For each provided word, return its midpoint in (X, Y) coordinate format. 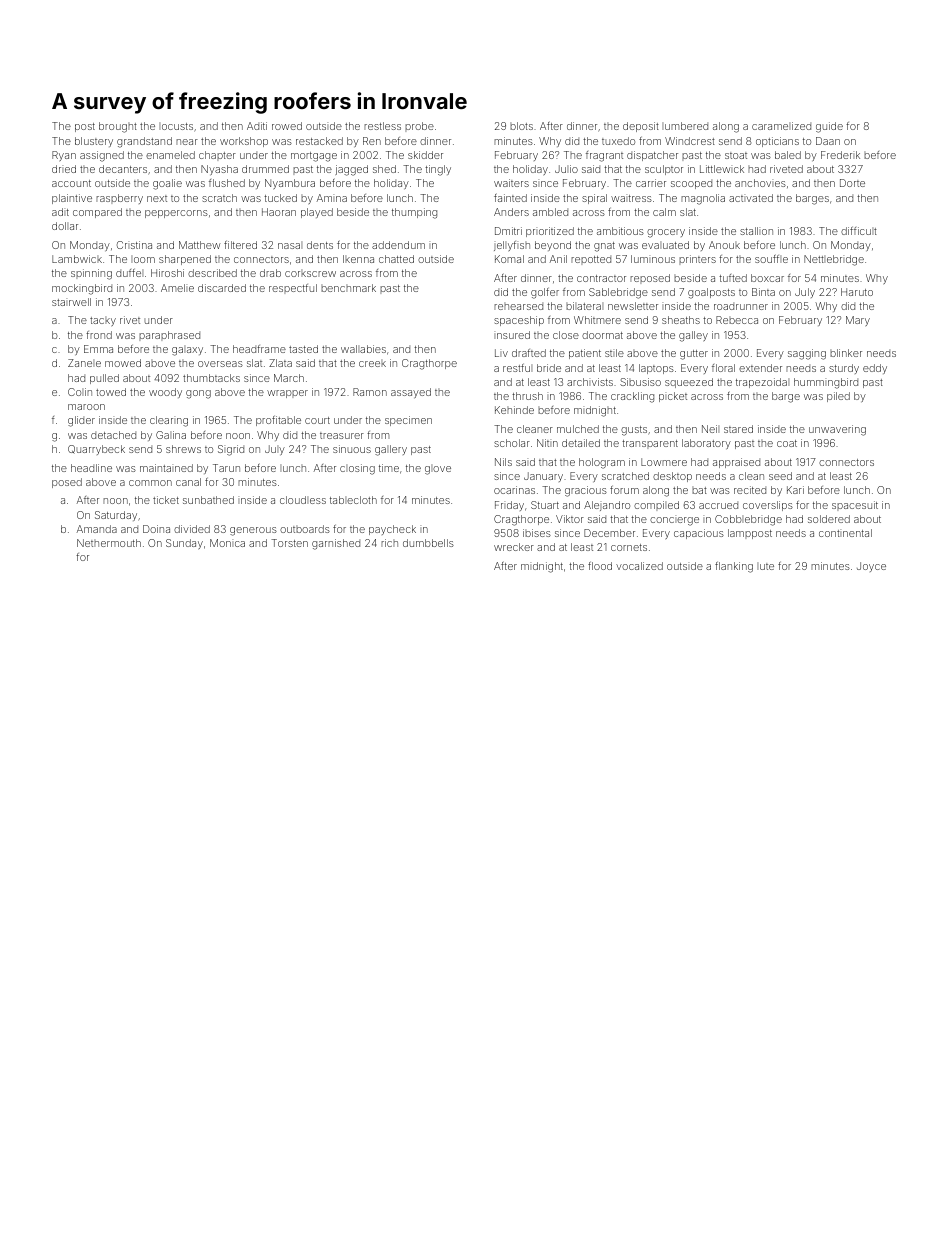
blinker (846, 353)
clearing (169, 421)
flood (600, 566)
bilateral (584, 306)
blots (521, 126)
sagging (807, 354)
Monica (227, 543)
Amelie (177, 288)
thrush (527, 396)
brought (118, 127)
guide (829, 127)
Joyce (871, 567)
